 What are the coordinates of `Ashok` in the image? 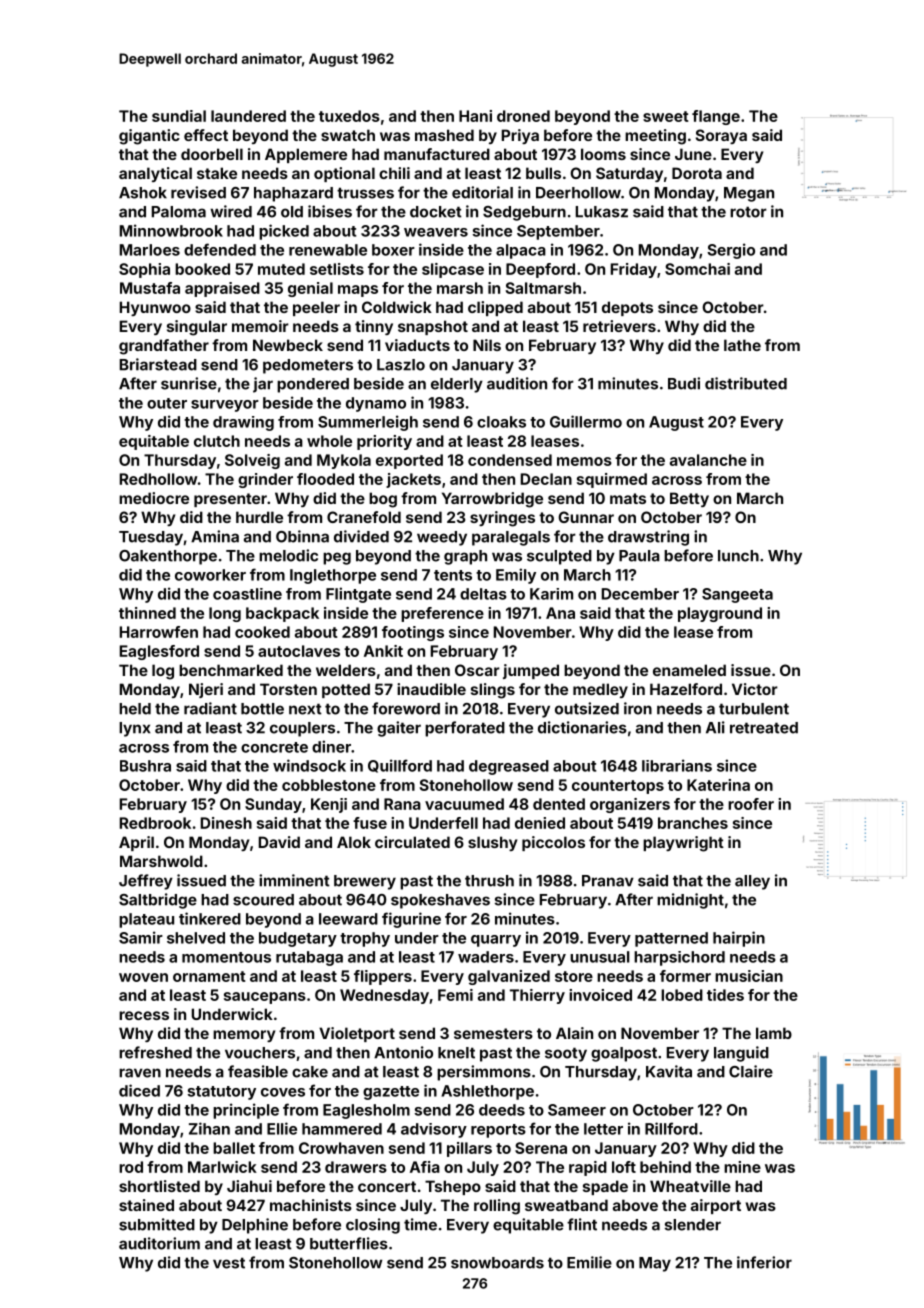 It's located at (143, 193).
